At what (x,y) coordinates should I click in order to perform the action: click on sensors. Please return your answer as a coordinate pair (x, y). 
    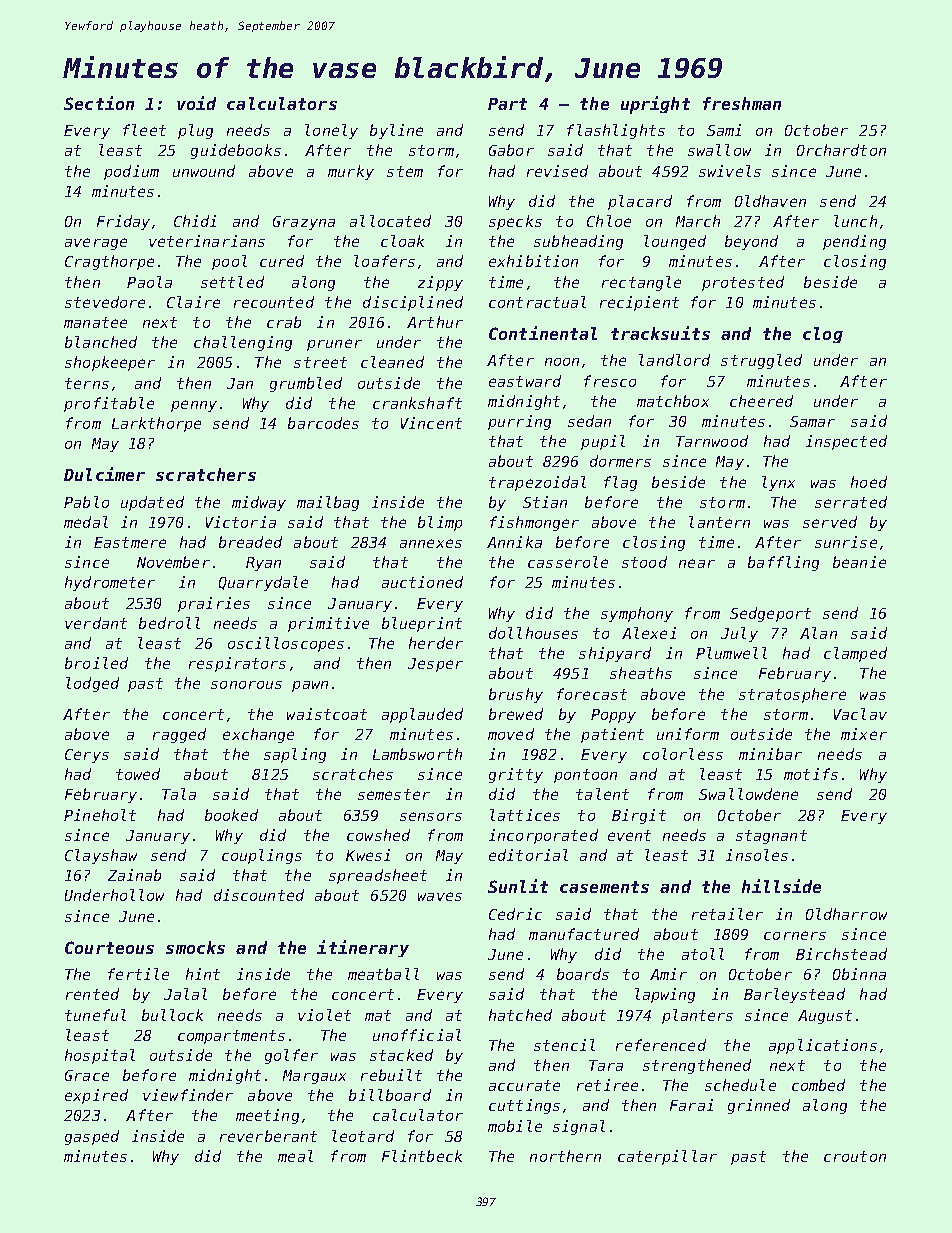
    Looking at the image, I should click on (431, 816).
